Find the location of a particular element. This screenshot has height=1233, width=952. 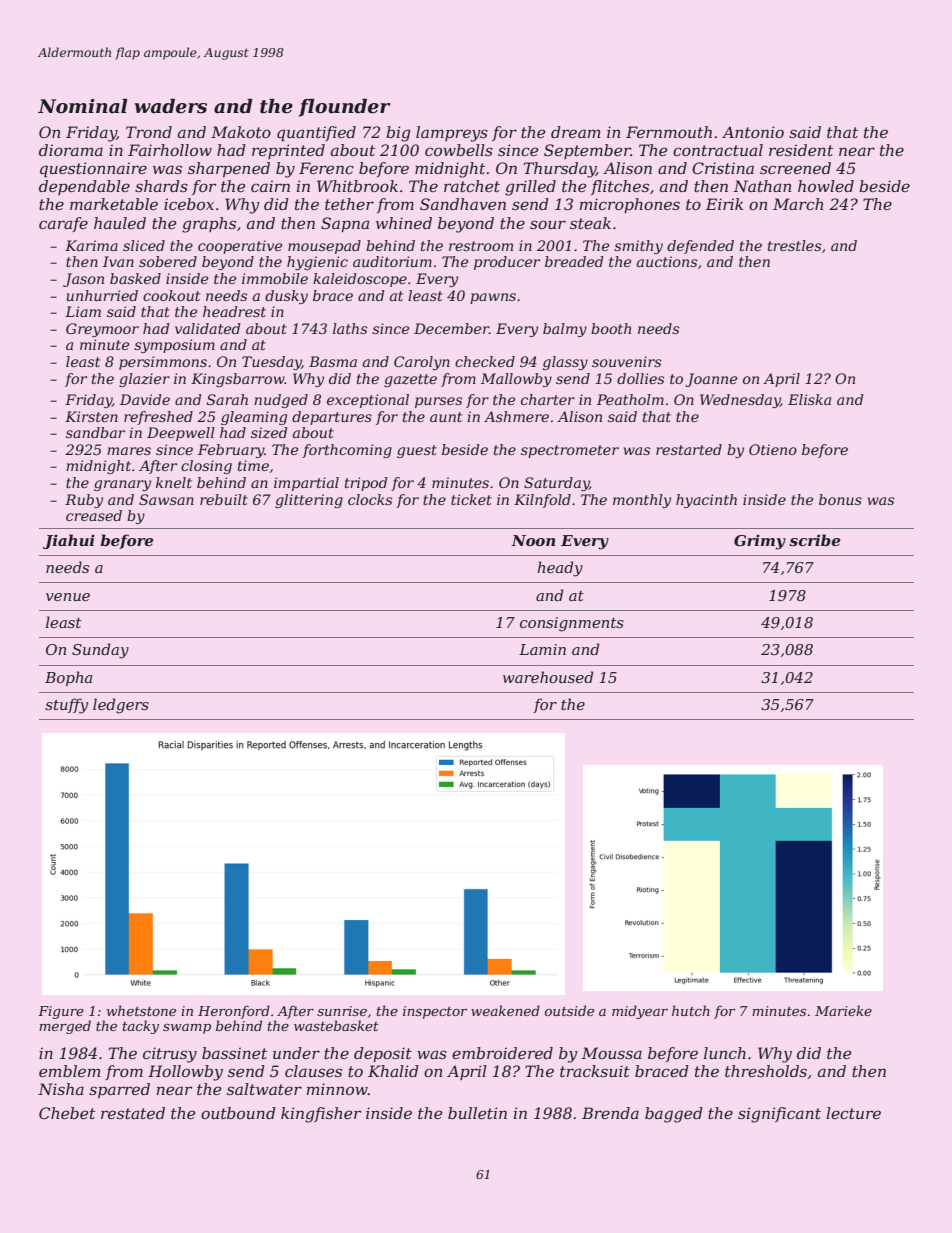

venue is located at coordinates (68, 597).
